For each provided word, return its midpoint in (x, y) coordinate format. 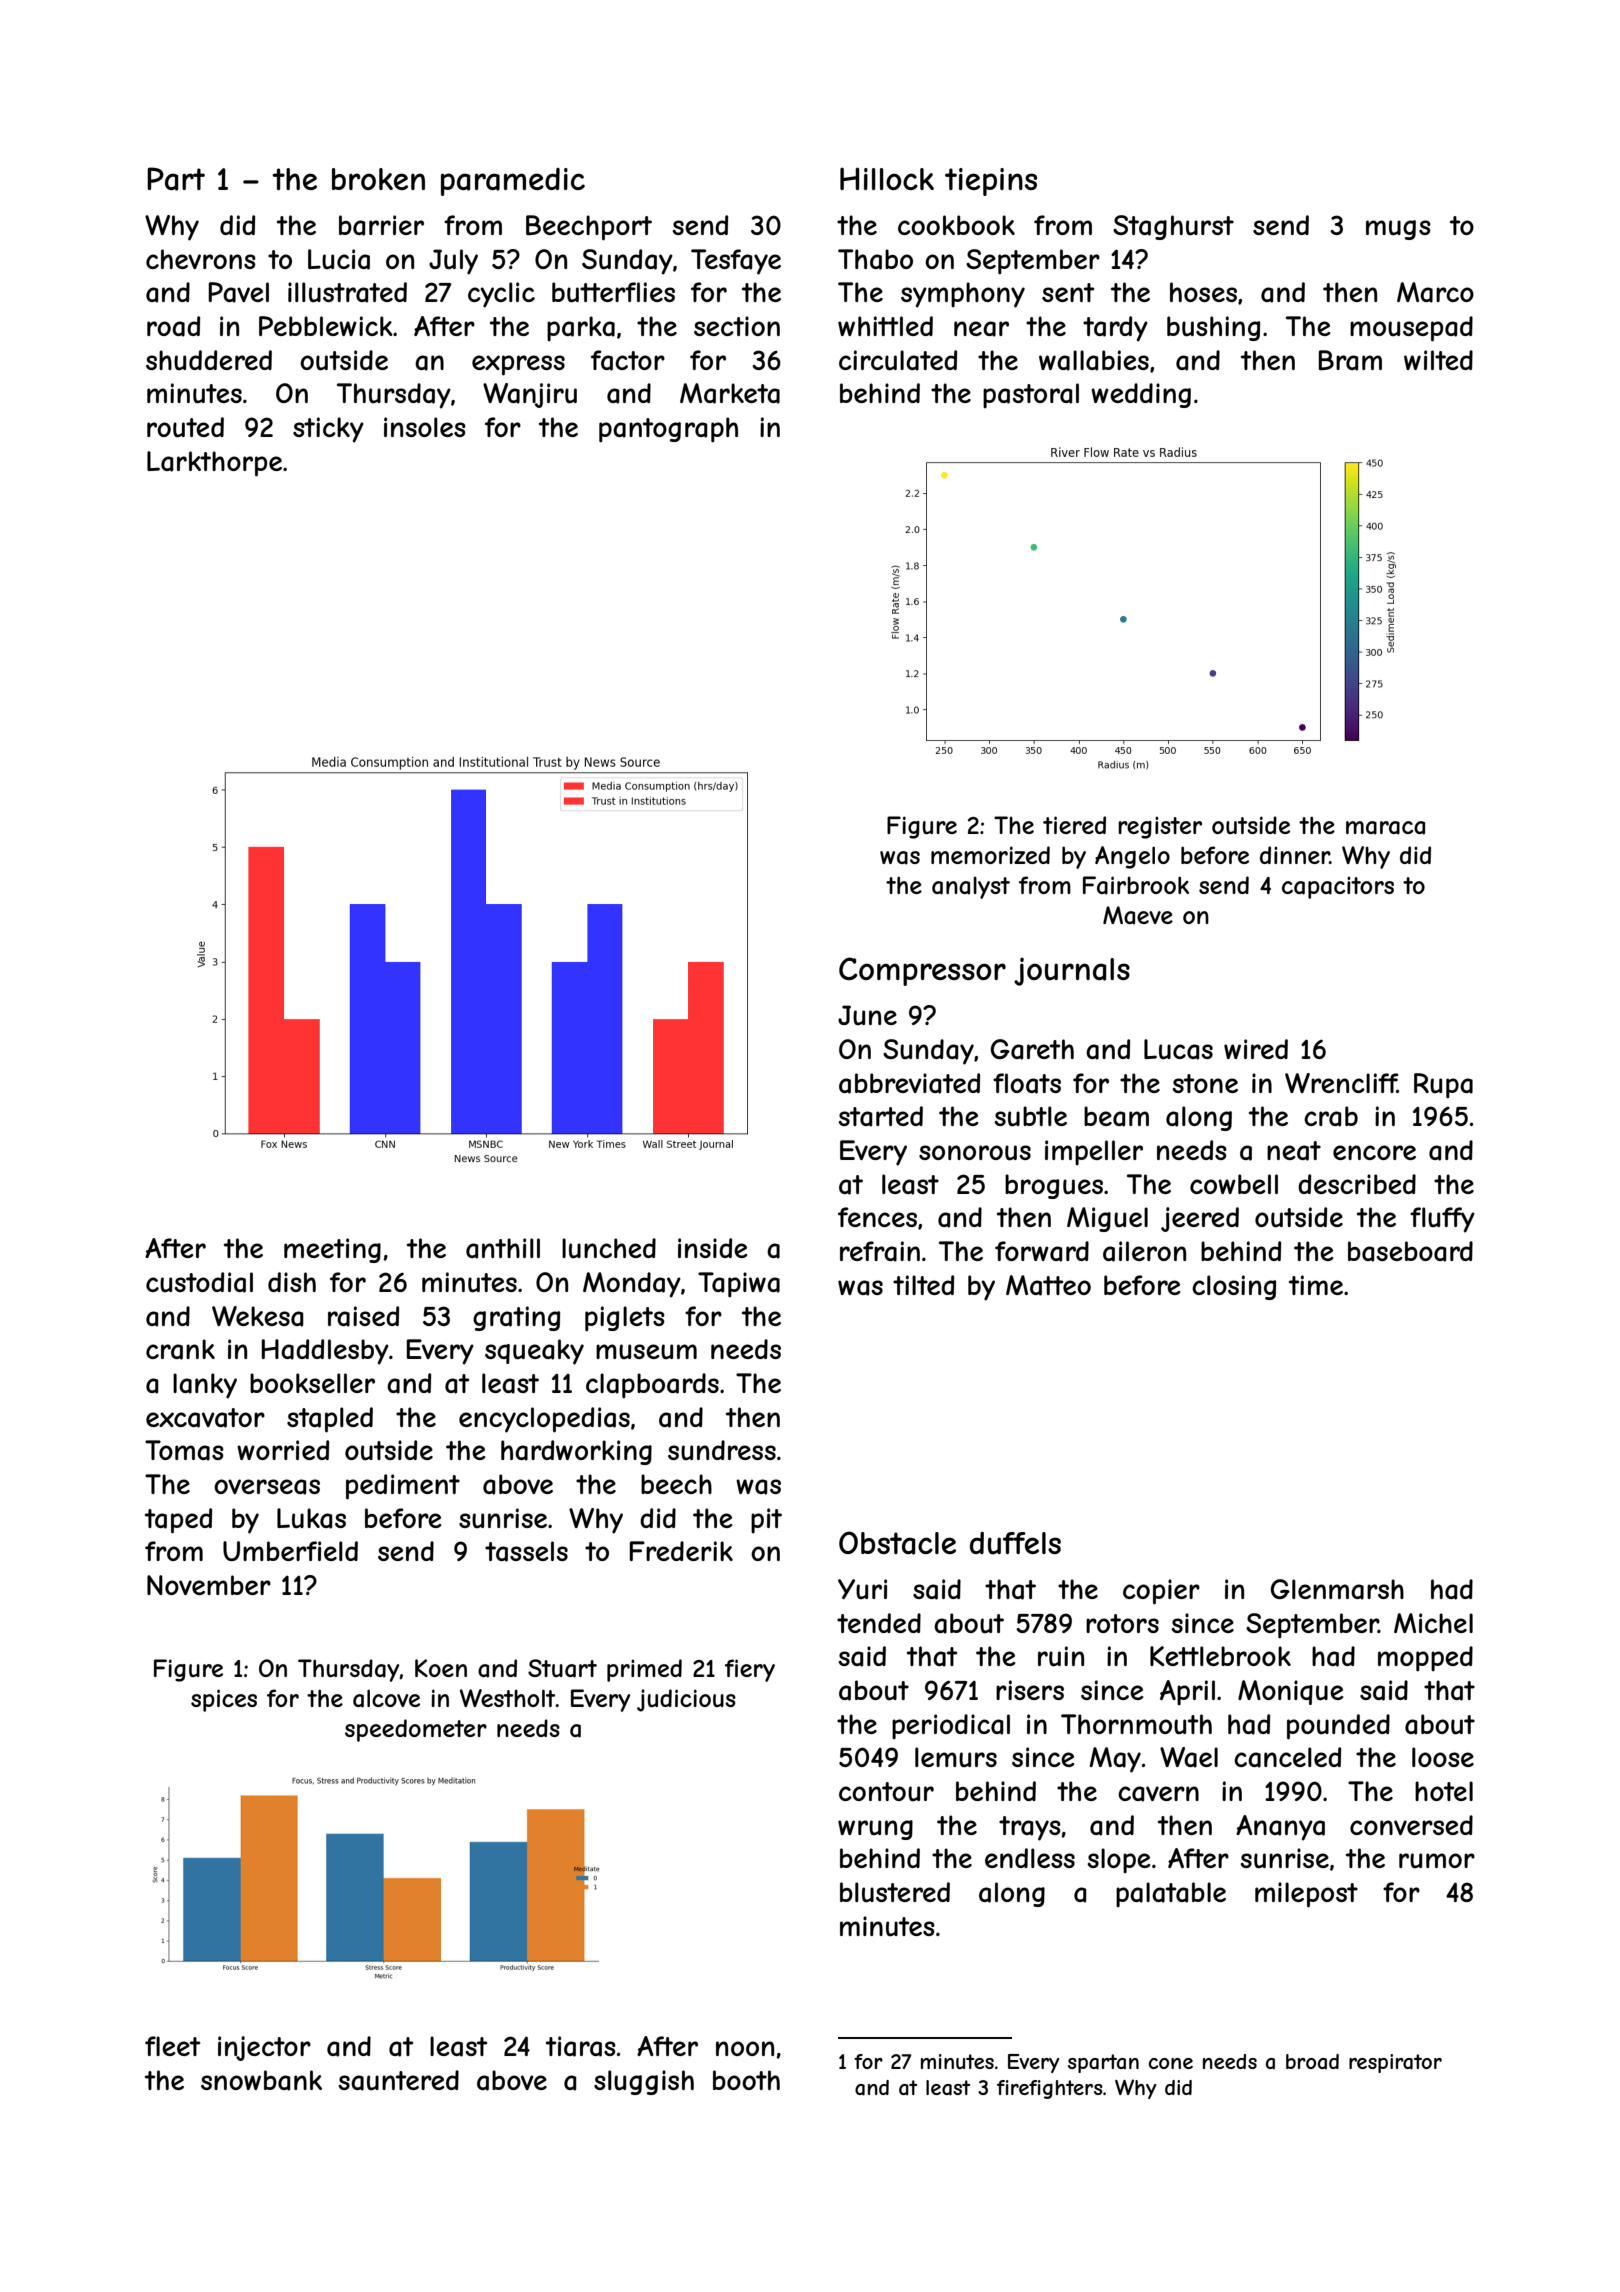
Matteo (1048, 1285)
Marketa (730, 393)
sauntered (398, 2080)
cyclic (501, 295)
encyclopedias (544, 1420)
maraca (1385, 828)
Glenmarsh (1337, 1589)
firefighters (1050, 2089)
